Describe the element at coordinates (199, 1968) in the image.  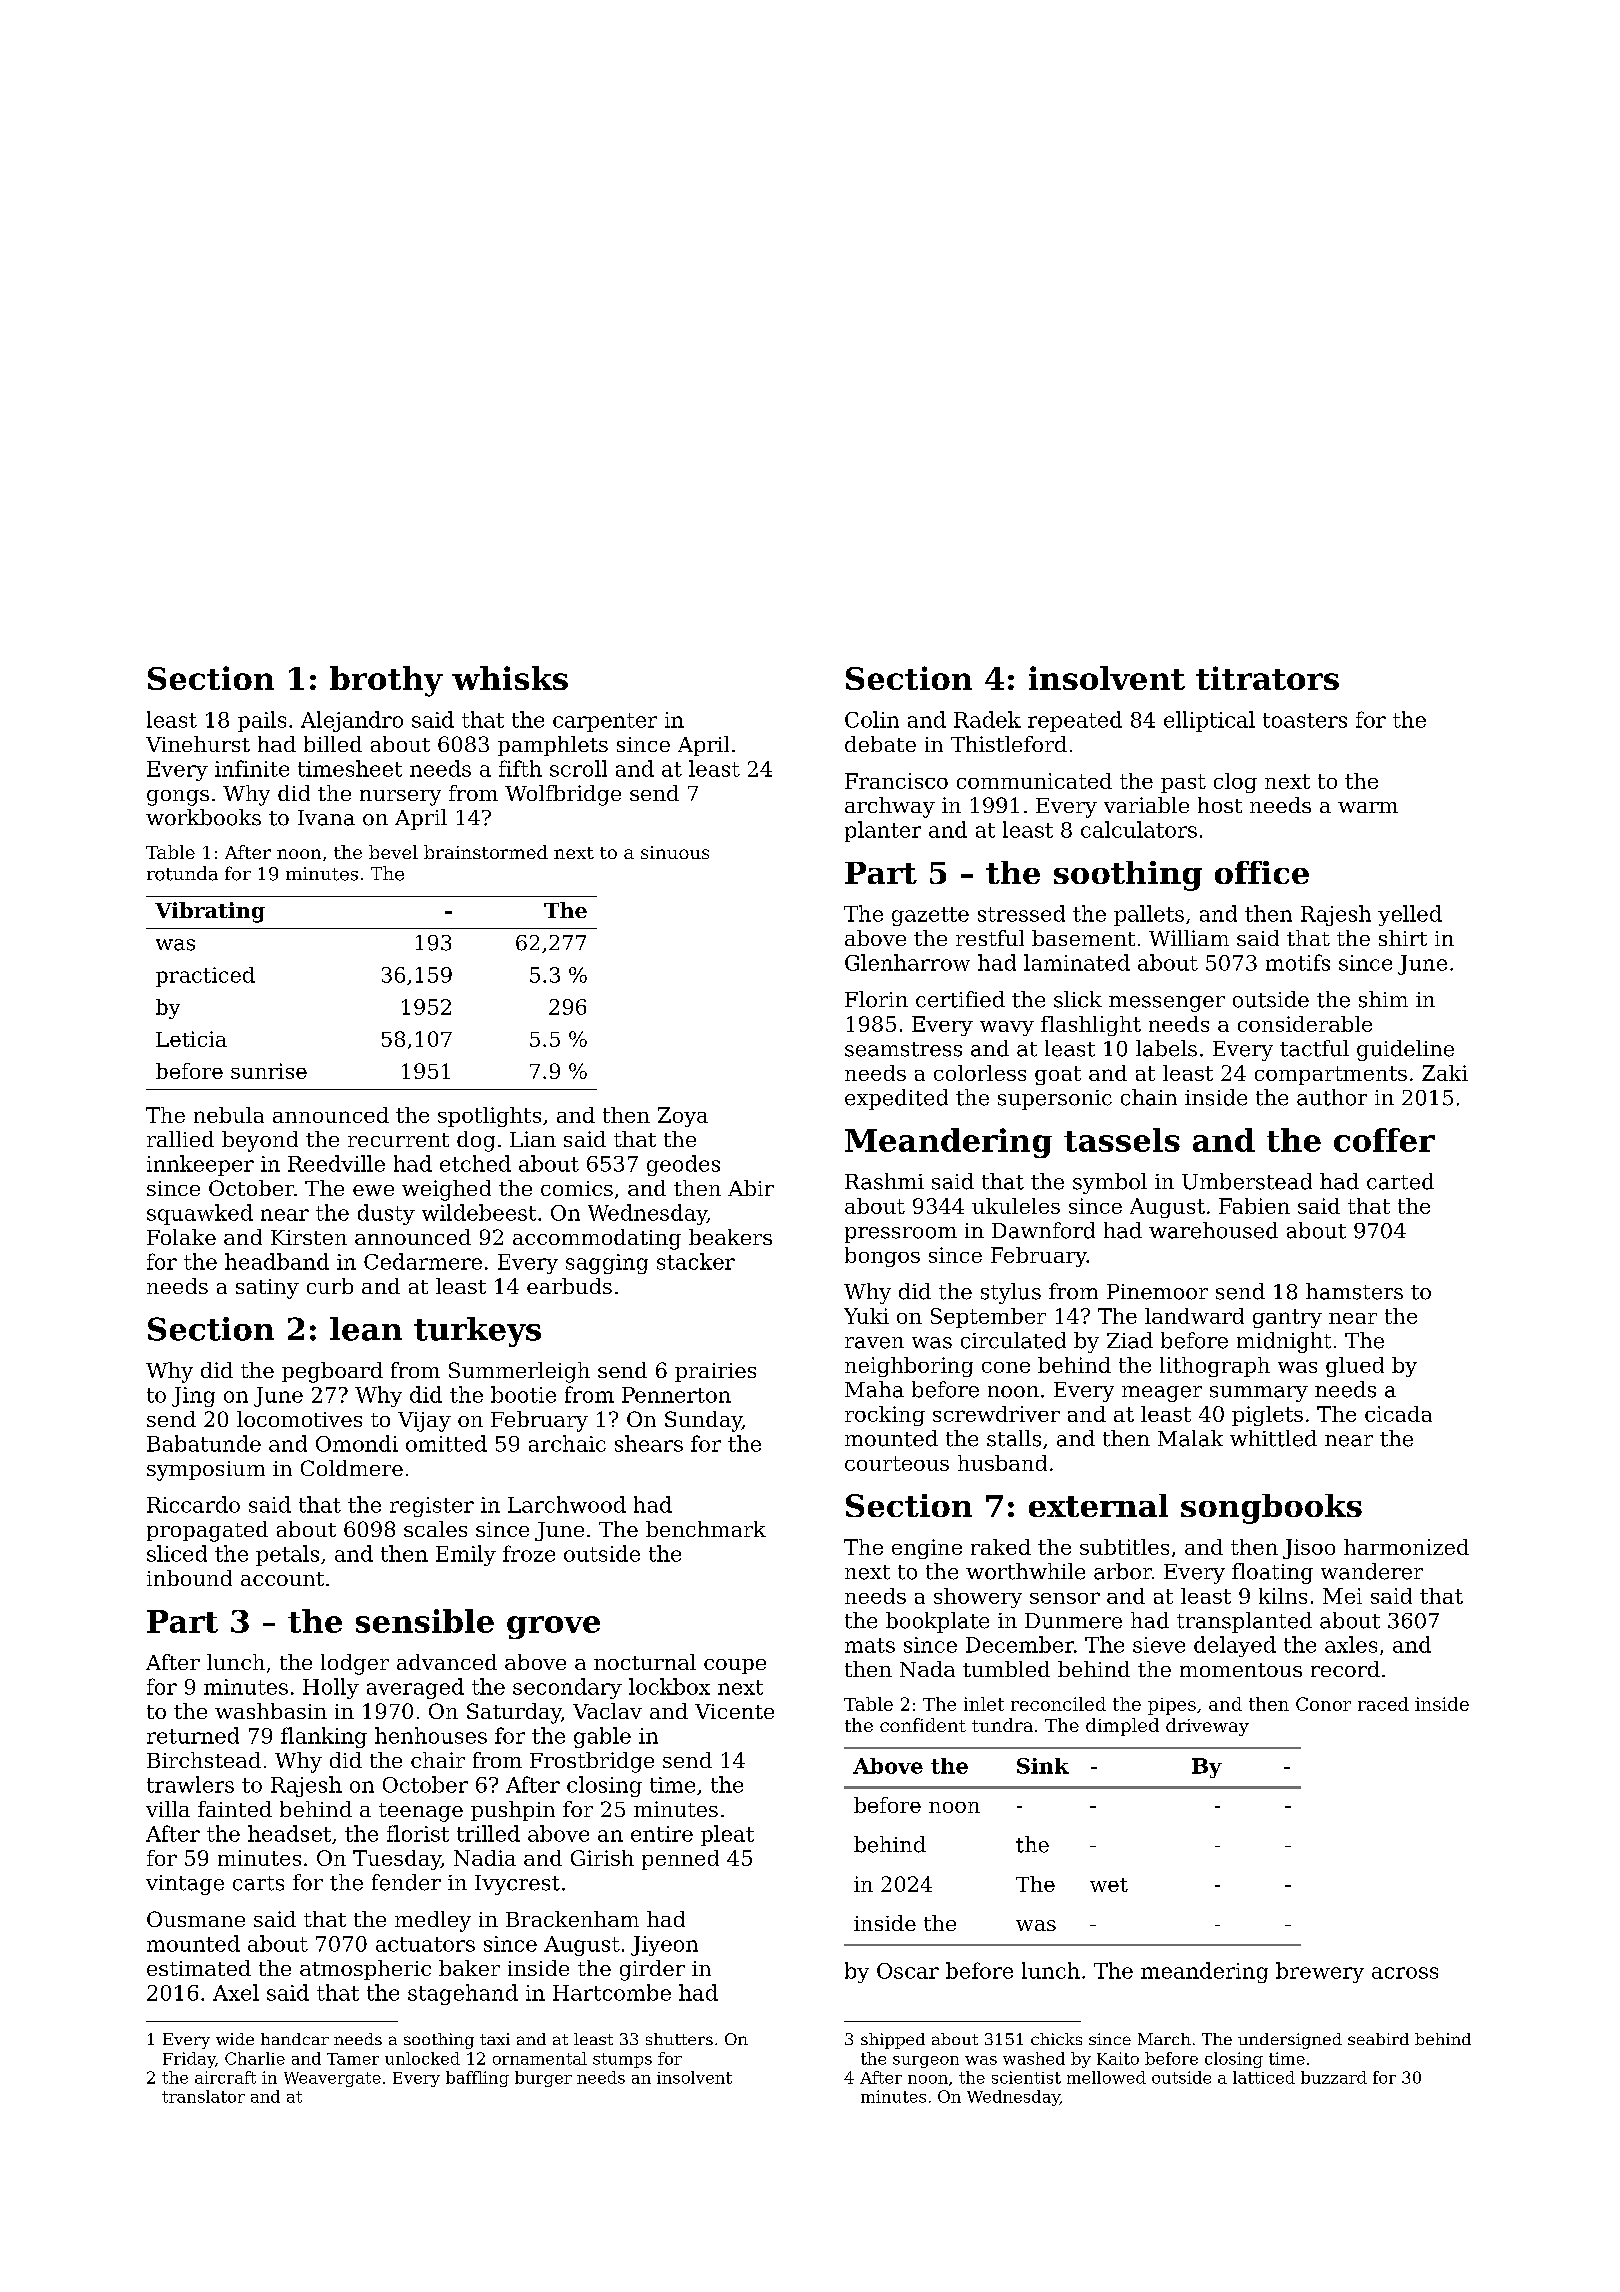
I see `estimated` at that location.
